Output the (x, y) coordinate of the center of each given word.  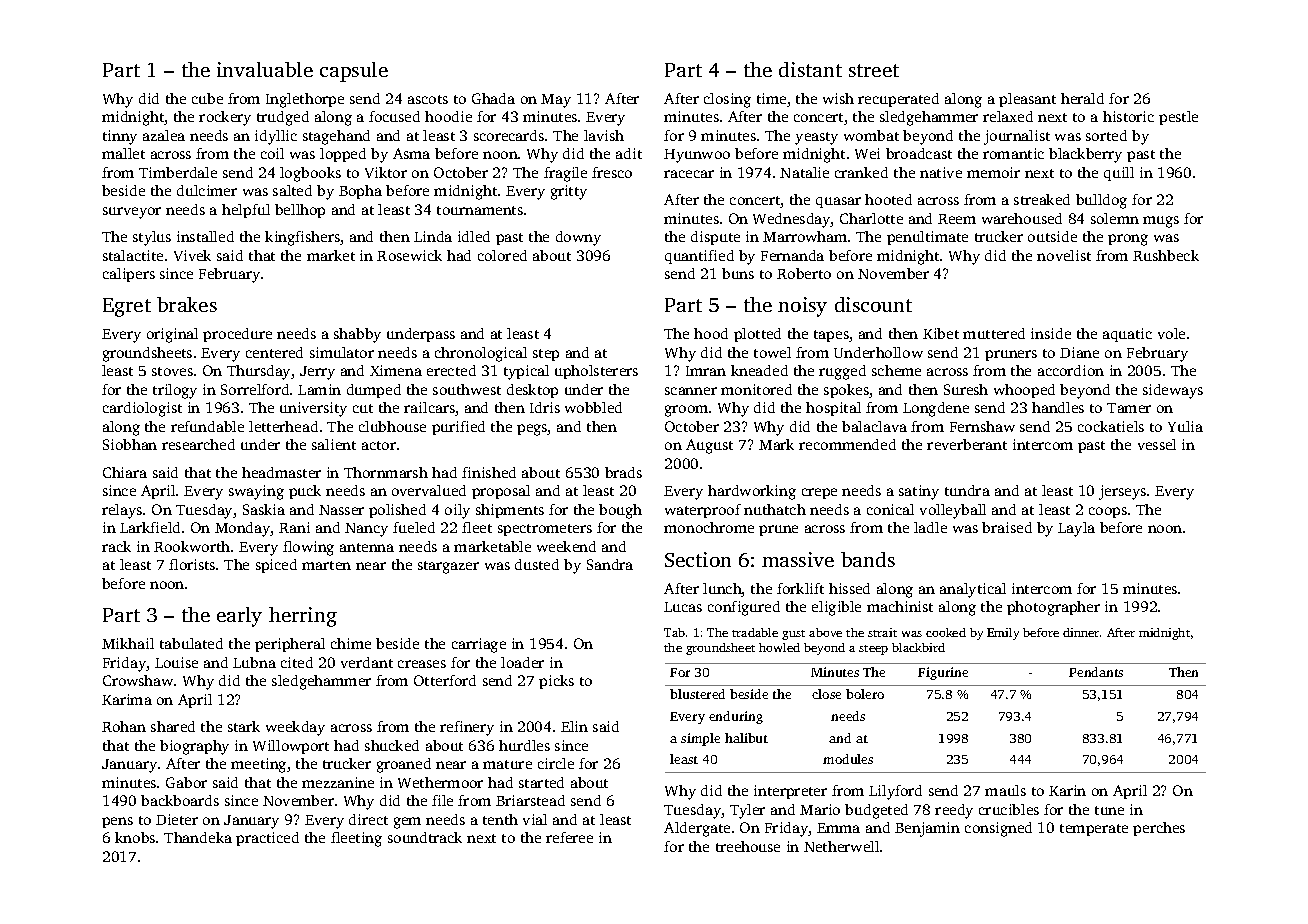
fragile (565, 174)
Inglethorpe (305, 100)
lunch (722, 590)
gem (407, 823)
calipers (129, 275)
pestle (1178, 118)
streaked (1042, 199)
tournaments (480, 210)
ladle (930, 527)
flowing (308, 548)
